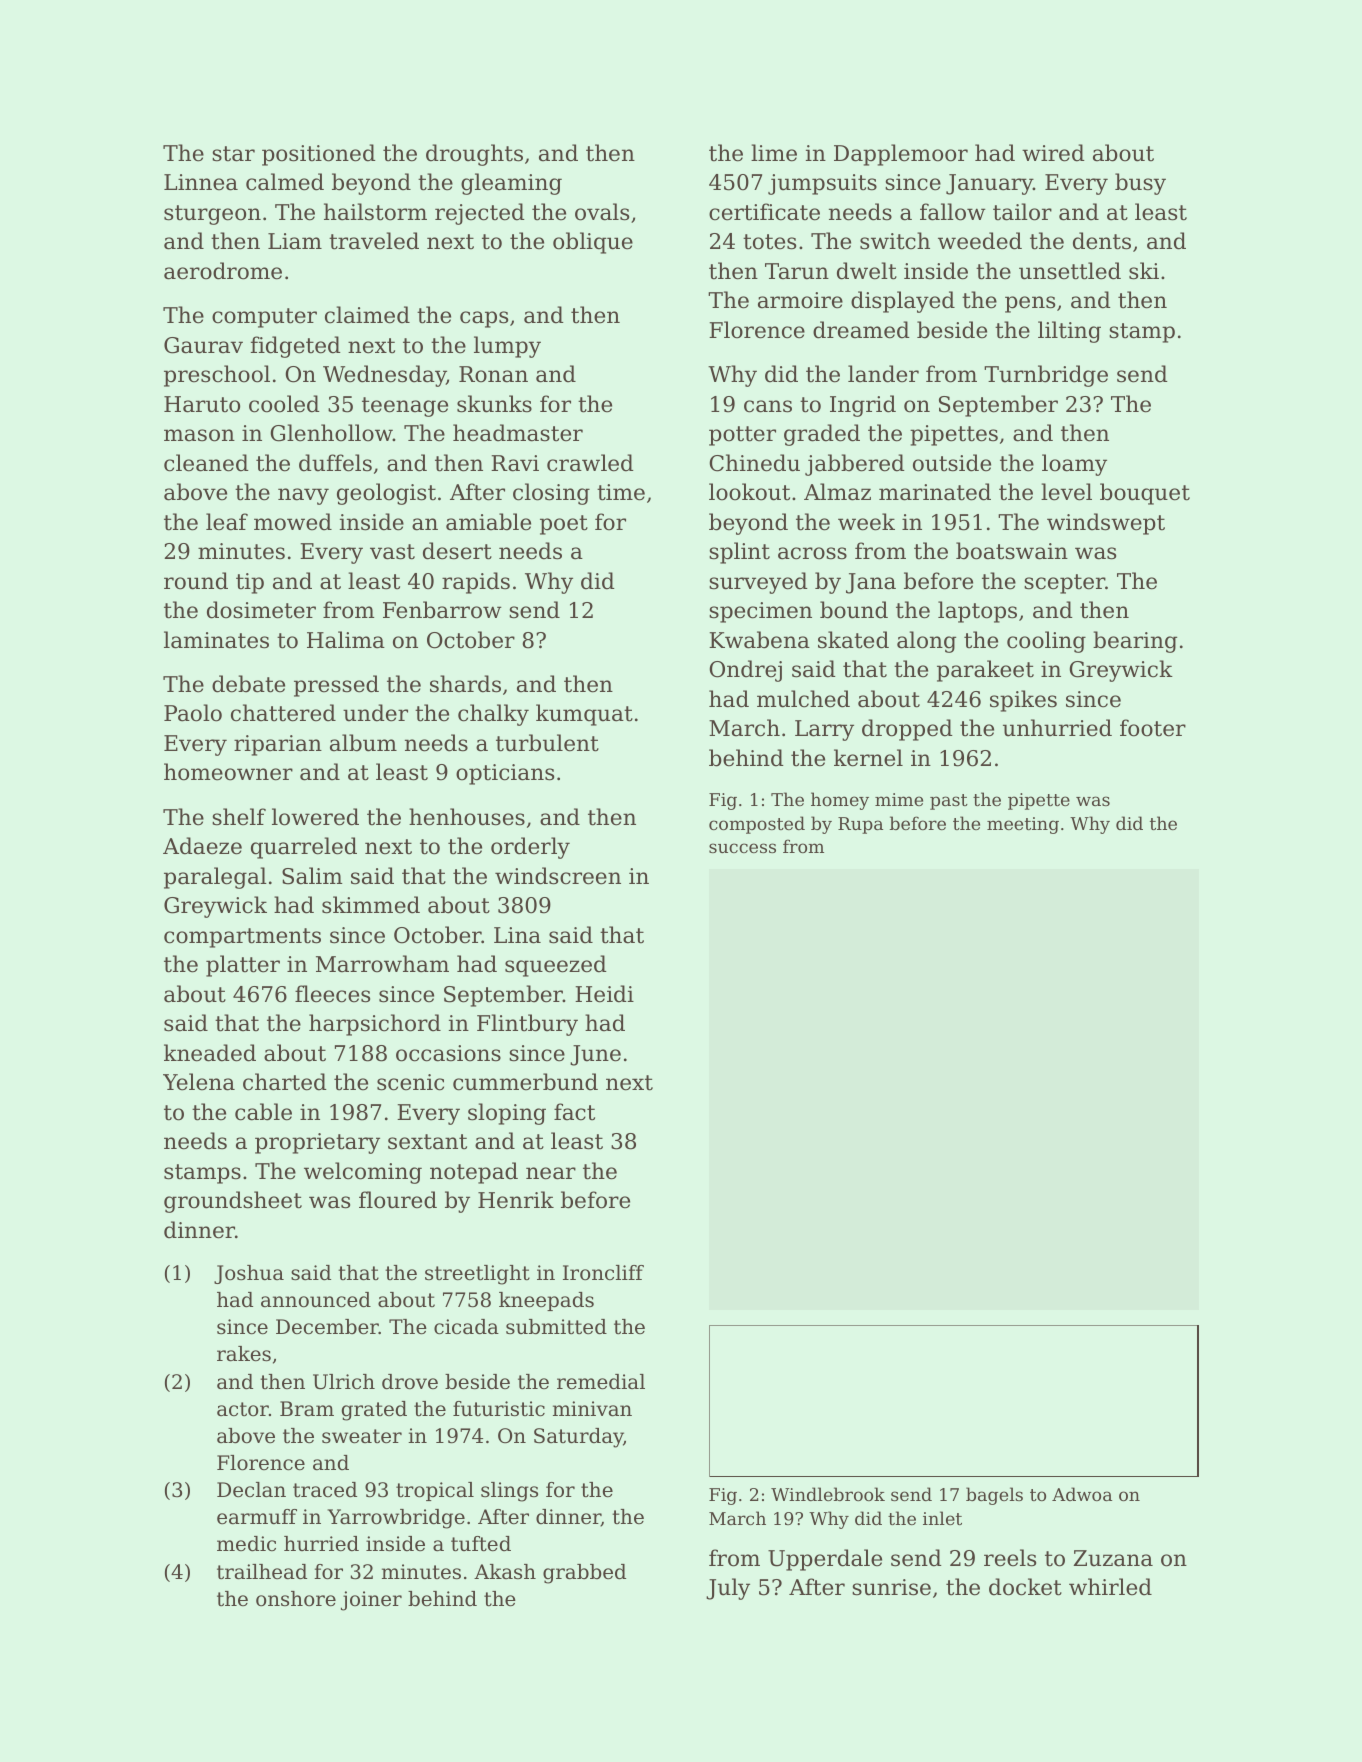 The width and height of the document is (1362, 1762). What do you see at coordinates (239, 817) in the document?
I see `shelf` at bounding box center [239, 817].
